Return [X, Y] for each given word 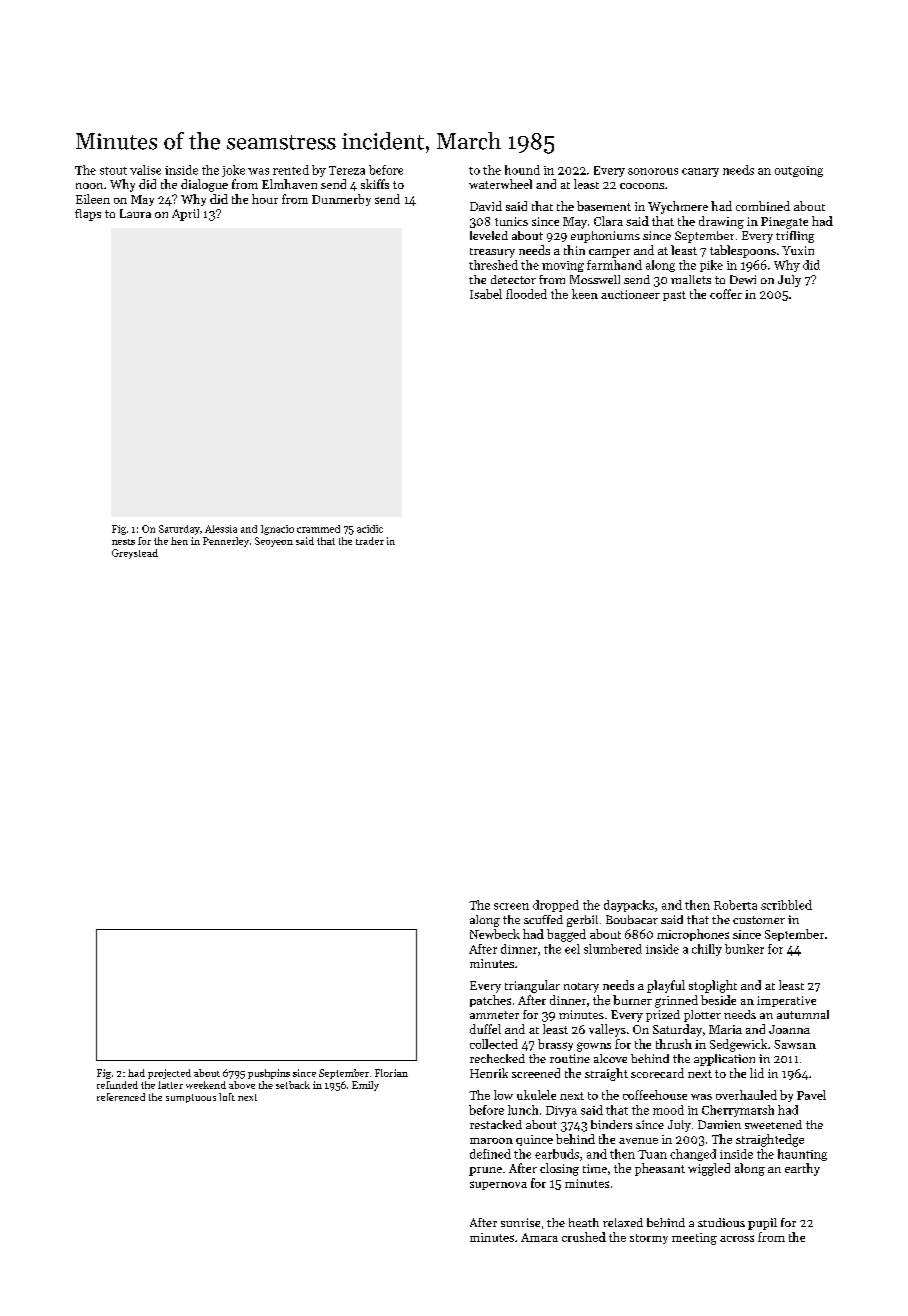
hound [522, 170]
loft [227, 1097]
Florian [391, 1073]
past [674, 296]
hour [265, 199]
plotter [702, 1016]
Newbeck [495, 934]
